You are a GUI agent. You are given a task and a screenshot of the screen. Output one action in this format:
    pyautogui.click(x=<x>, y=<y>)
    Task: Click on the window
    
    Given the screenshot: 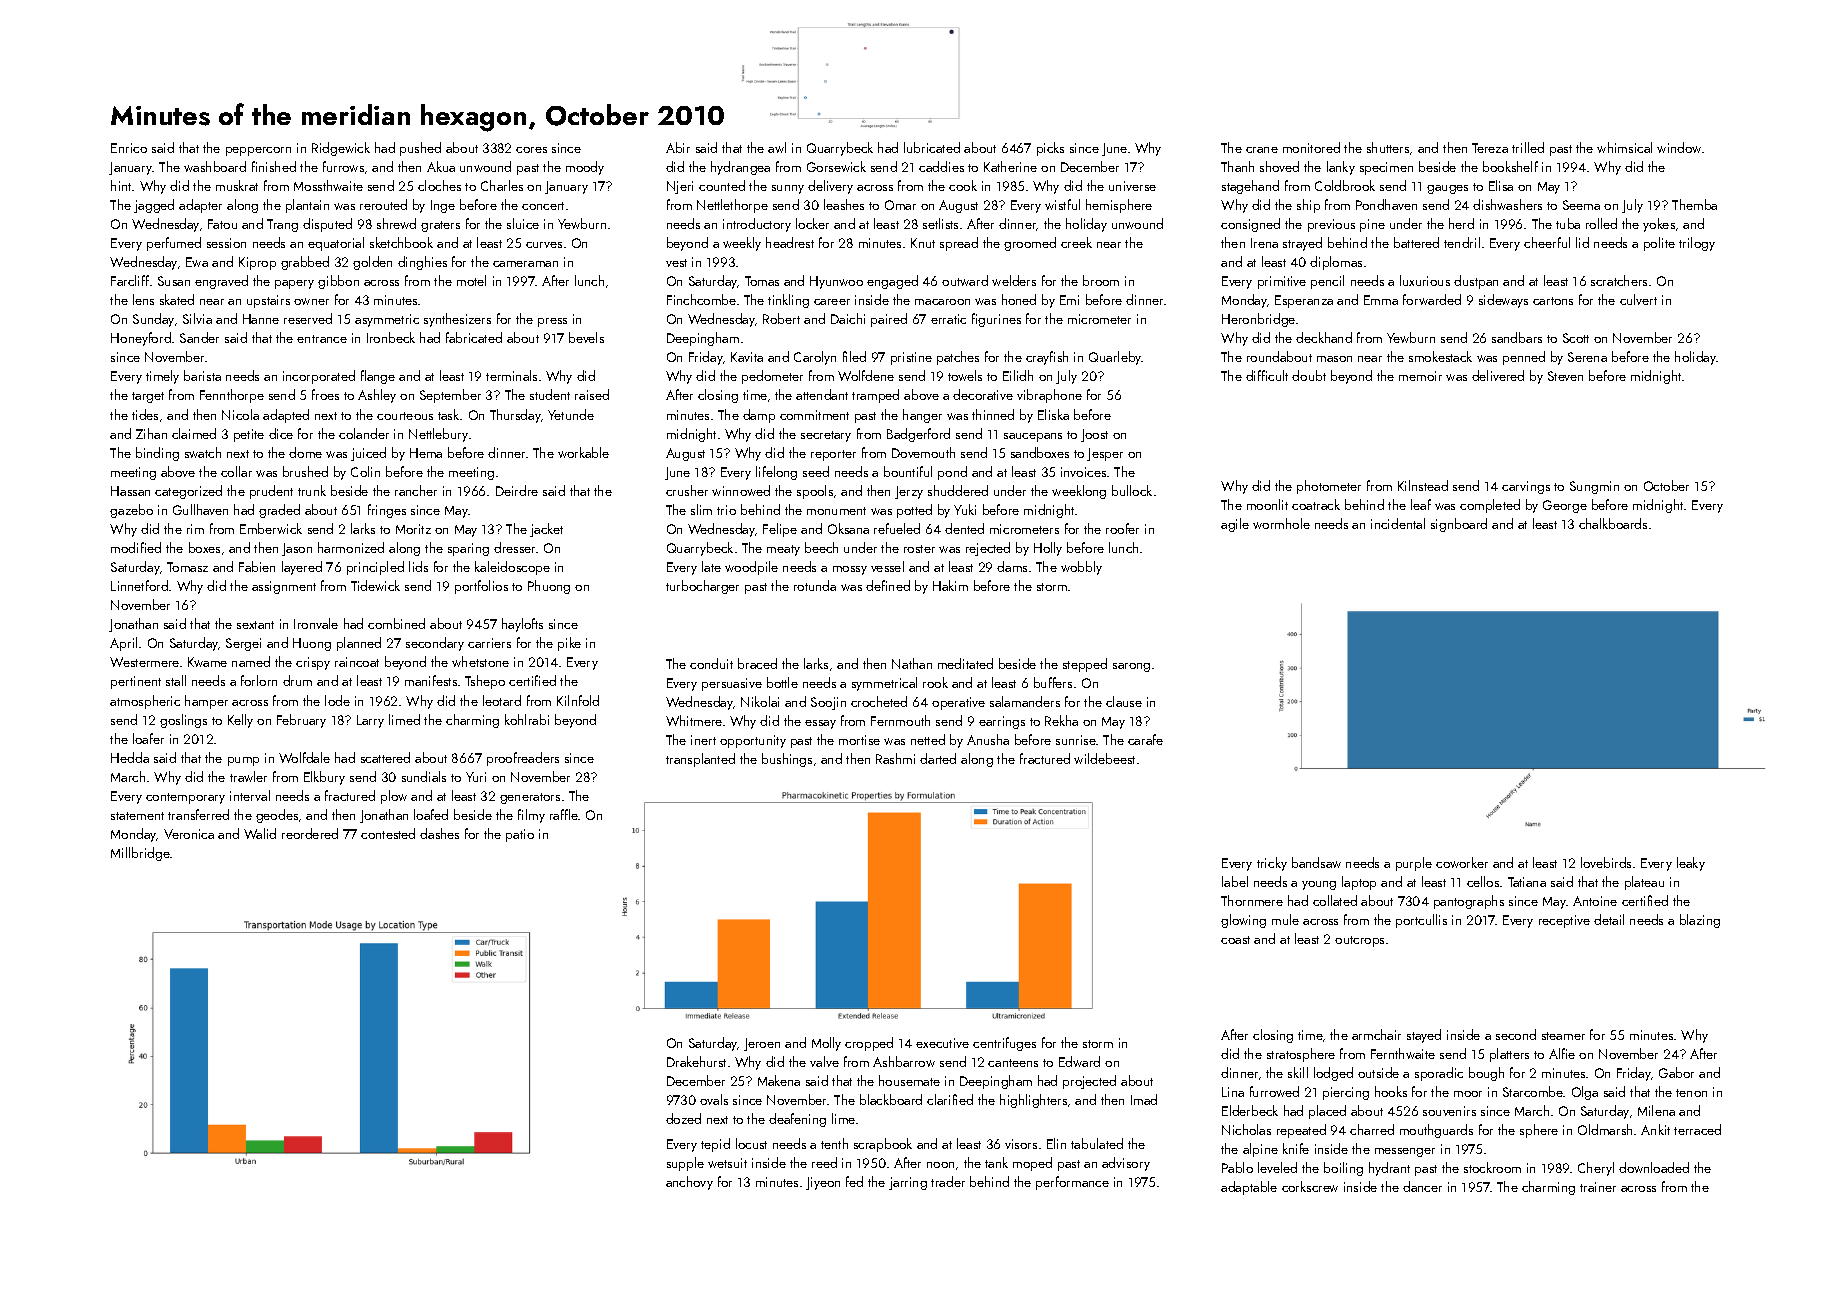 What is the action you would take?
    pyautogui.click(x=1679, y=147)
